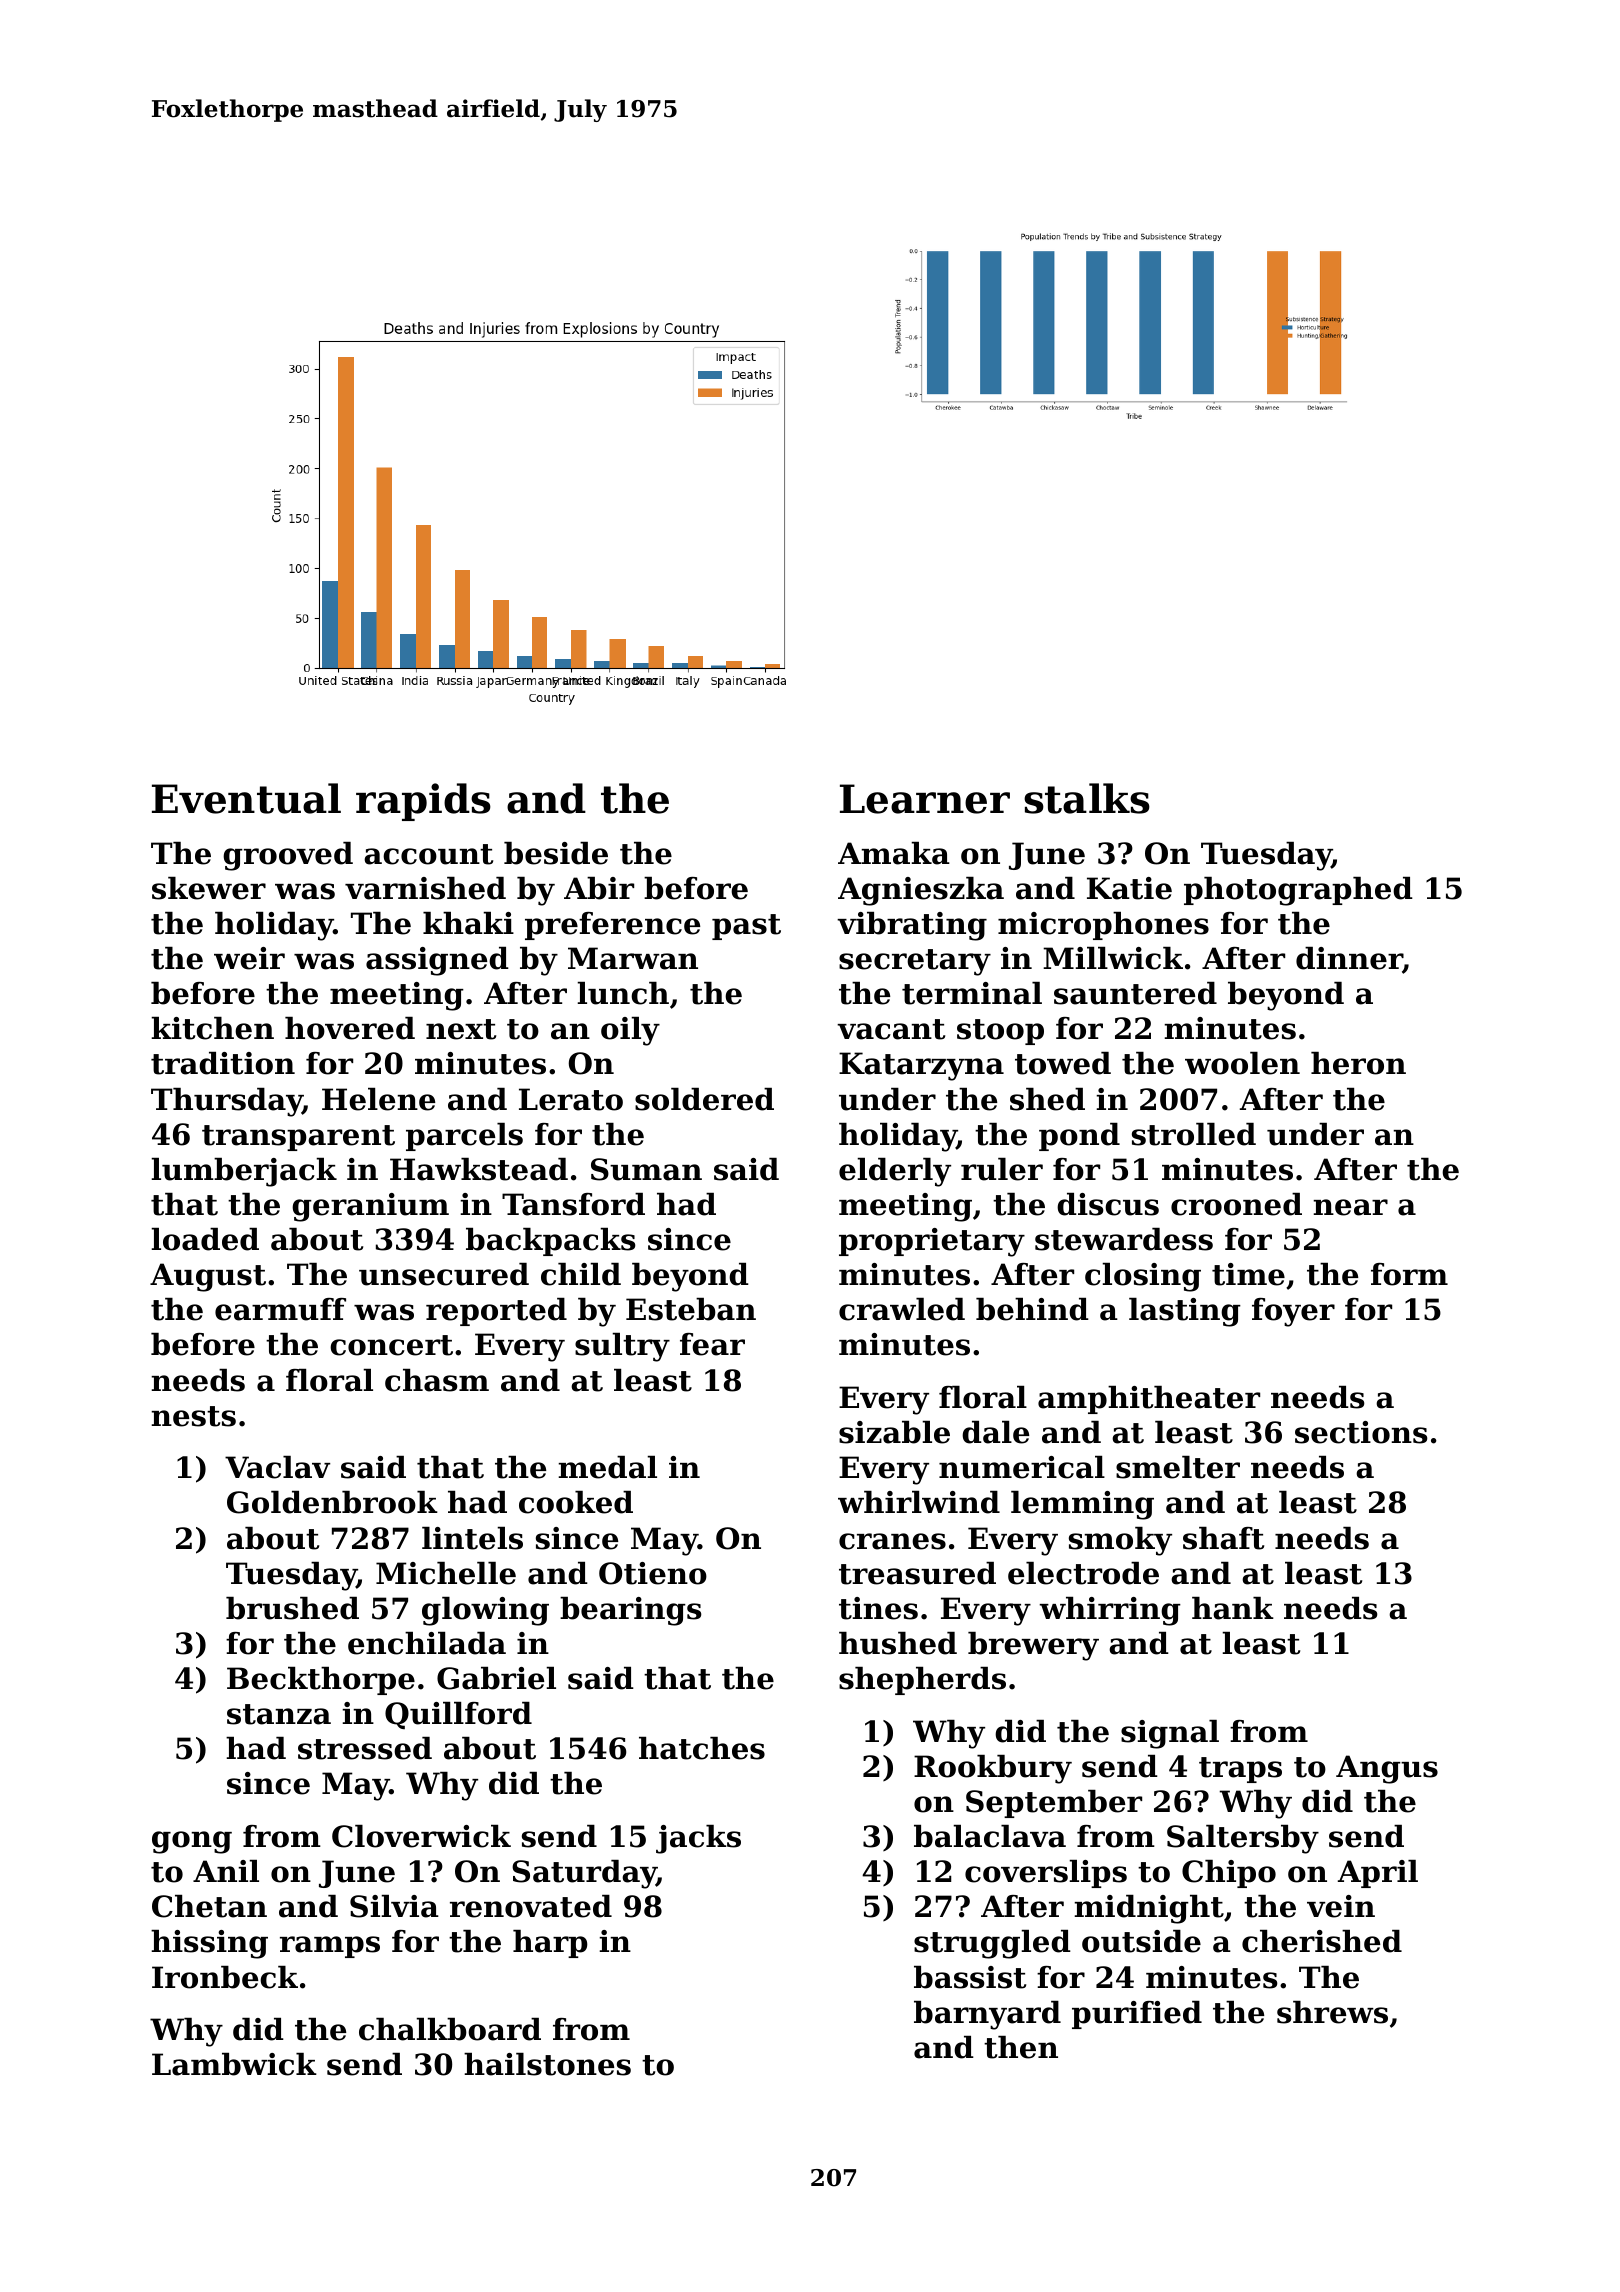  I want to click on barnyard, so click(987, 2015).
